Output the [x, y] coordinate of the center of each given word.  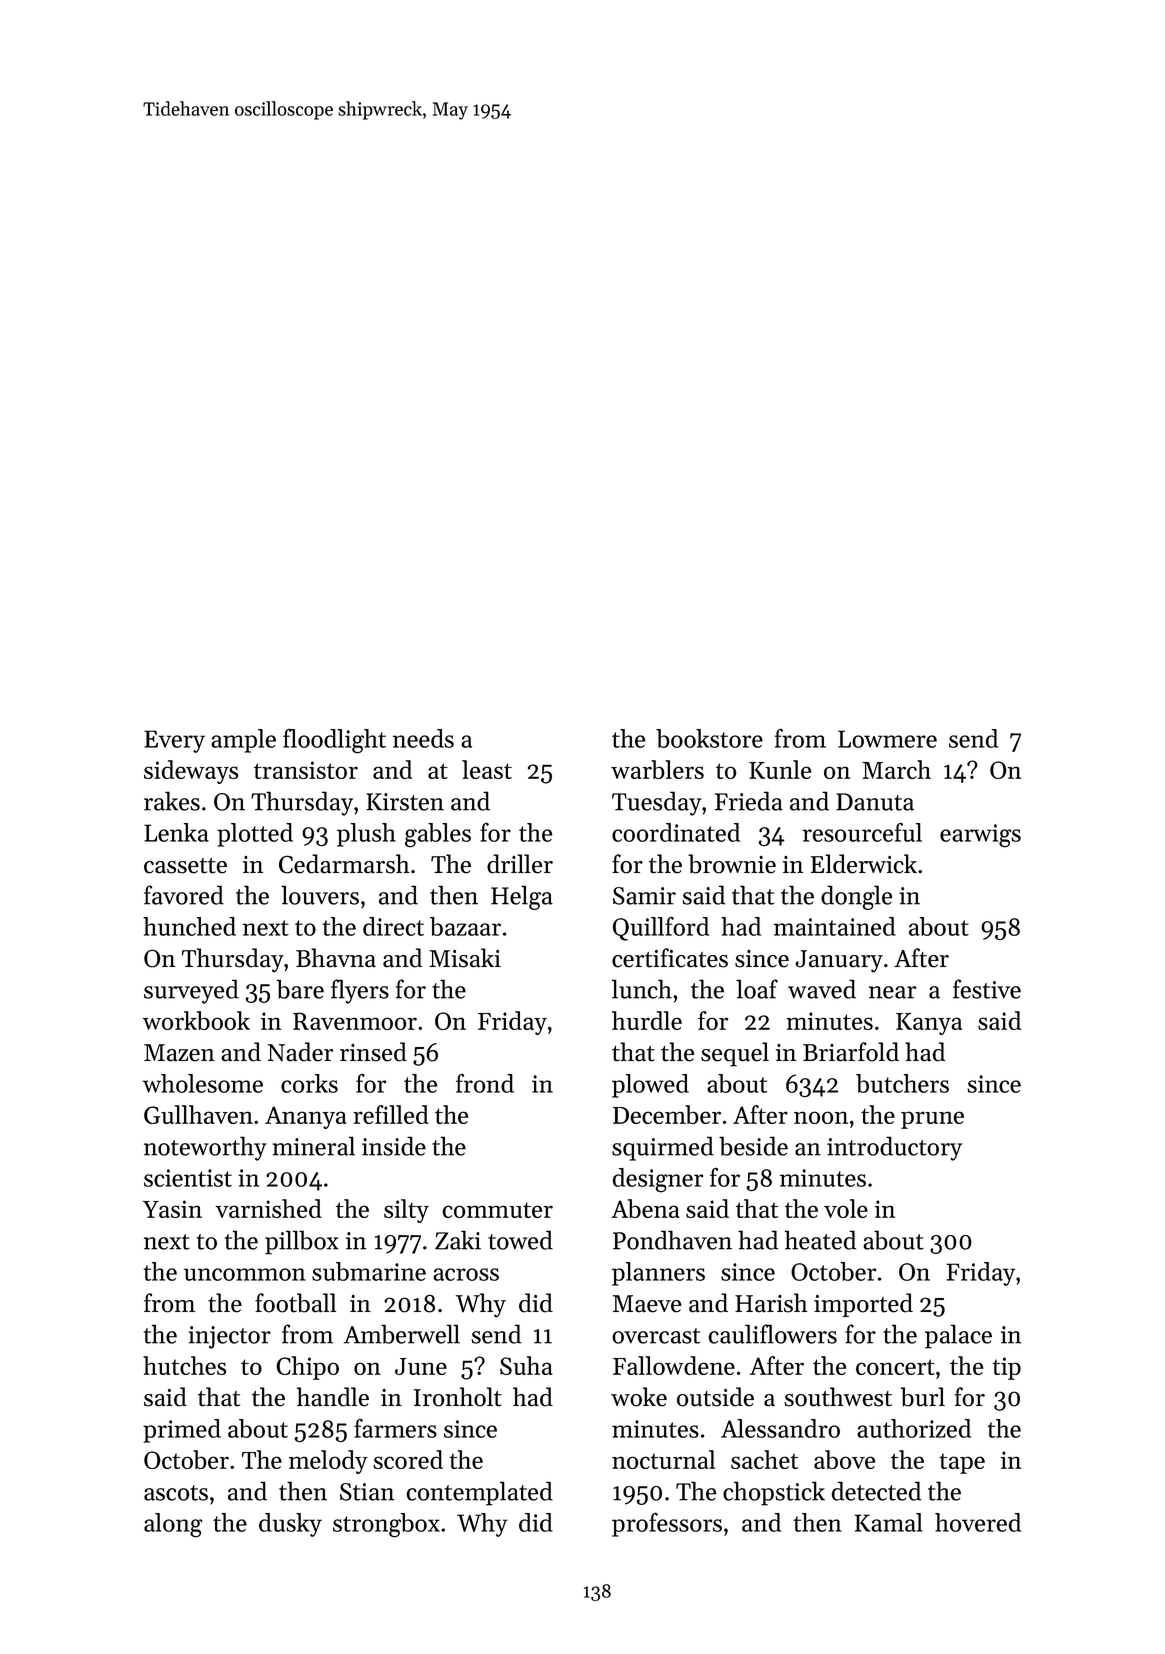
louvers [320, 895]
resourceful [862, 832]
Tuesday [657, 803]
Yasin [172, 1209]
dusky [290, 1525]
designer [657, 1180]
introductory [894, 1148]
